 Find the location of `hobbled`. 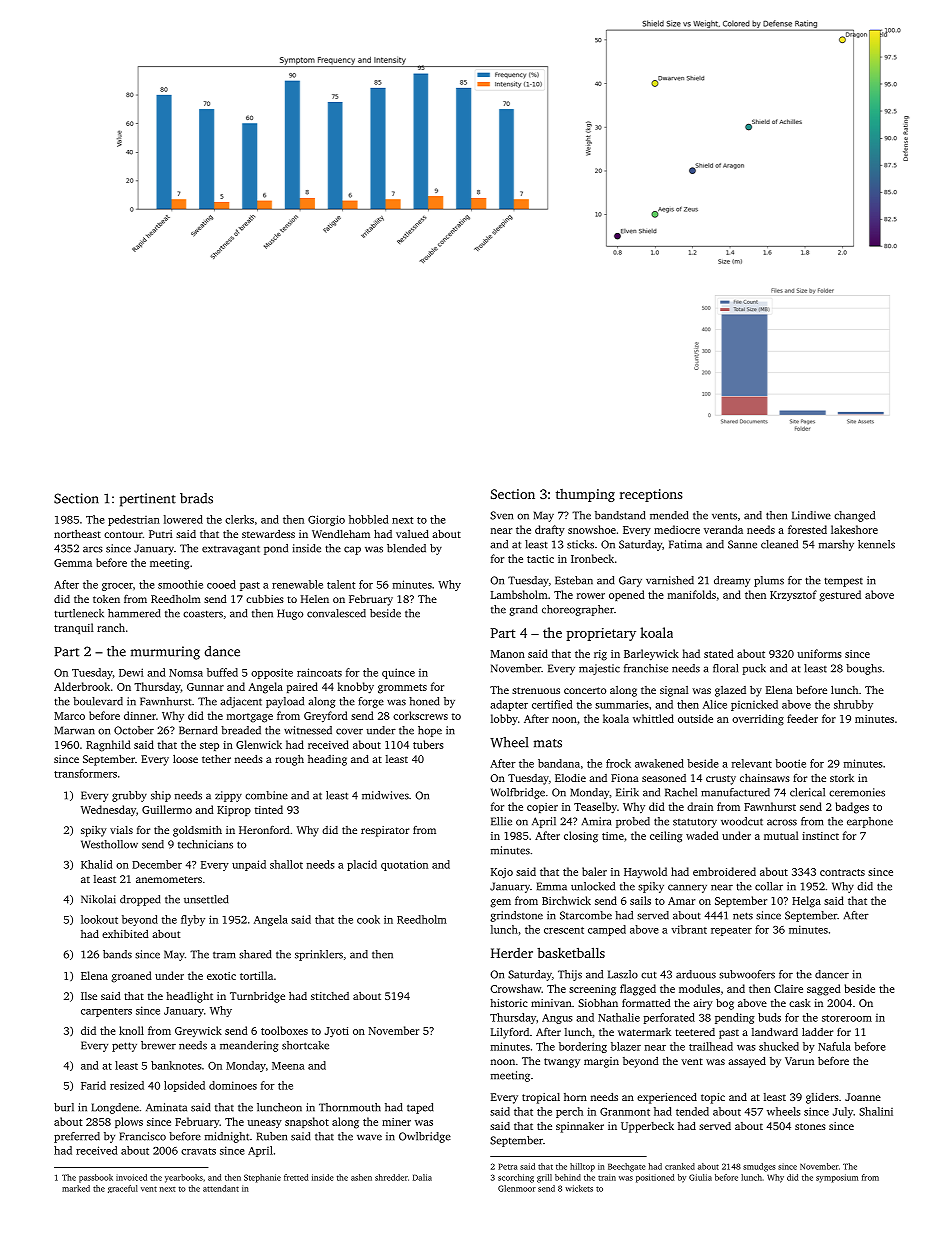

hobbled is located at coordinates (369, 519).
